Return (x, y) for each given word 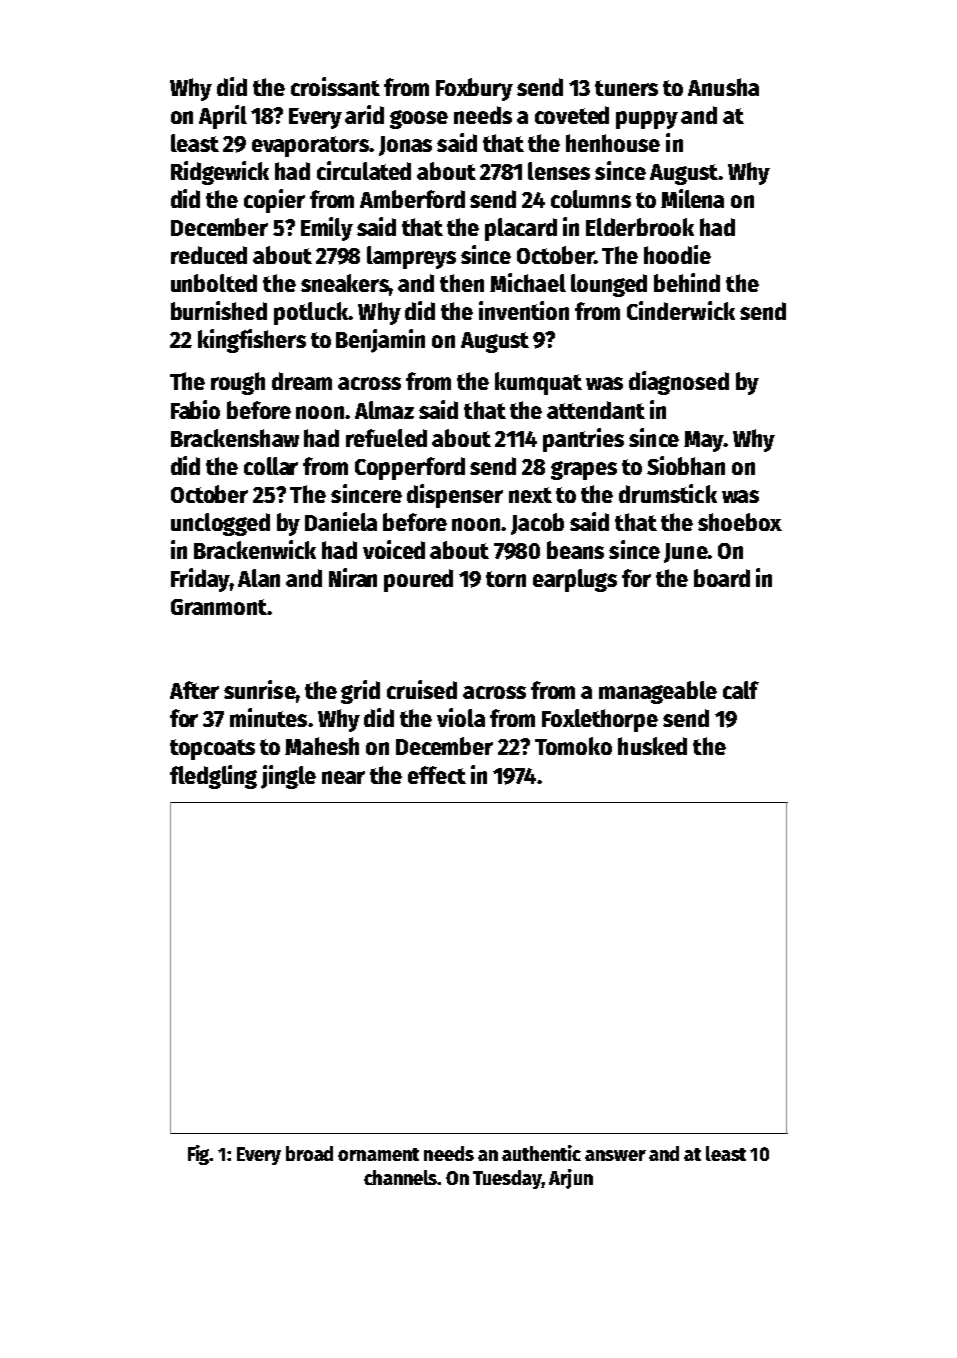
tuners (626, 88)
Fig (199, 1155)
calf (741, 690)
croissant (335, 86)
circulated (364, 170)
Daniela (341, 521)
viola (461, 717)
